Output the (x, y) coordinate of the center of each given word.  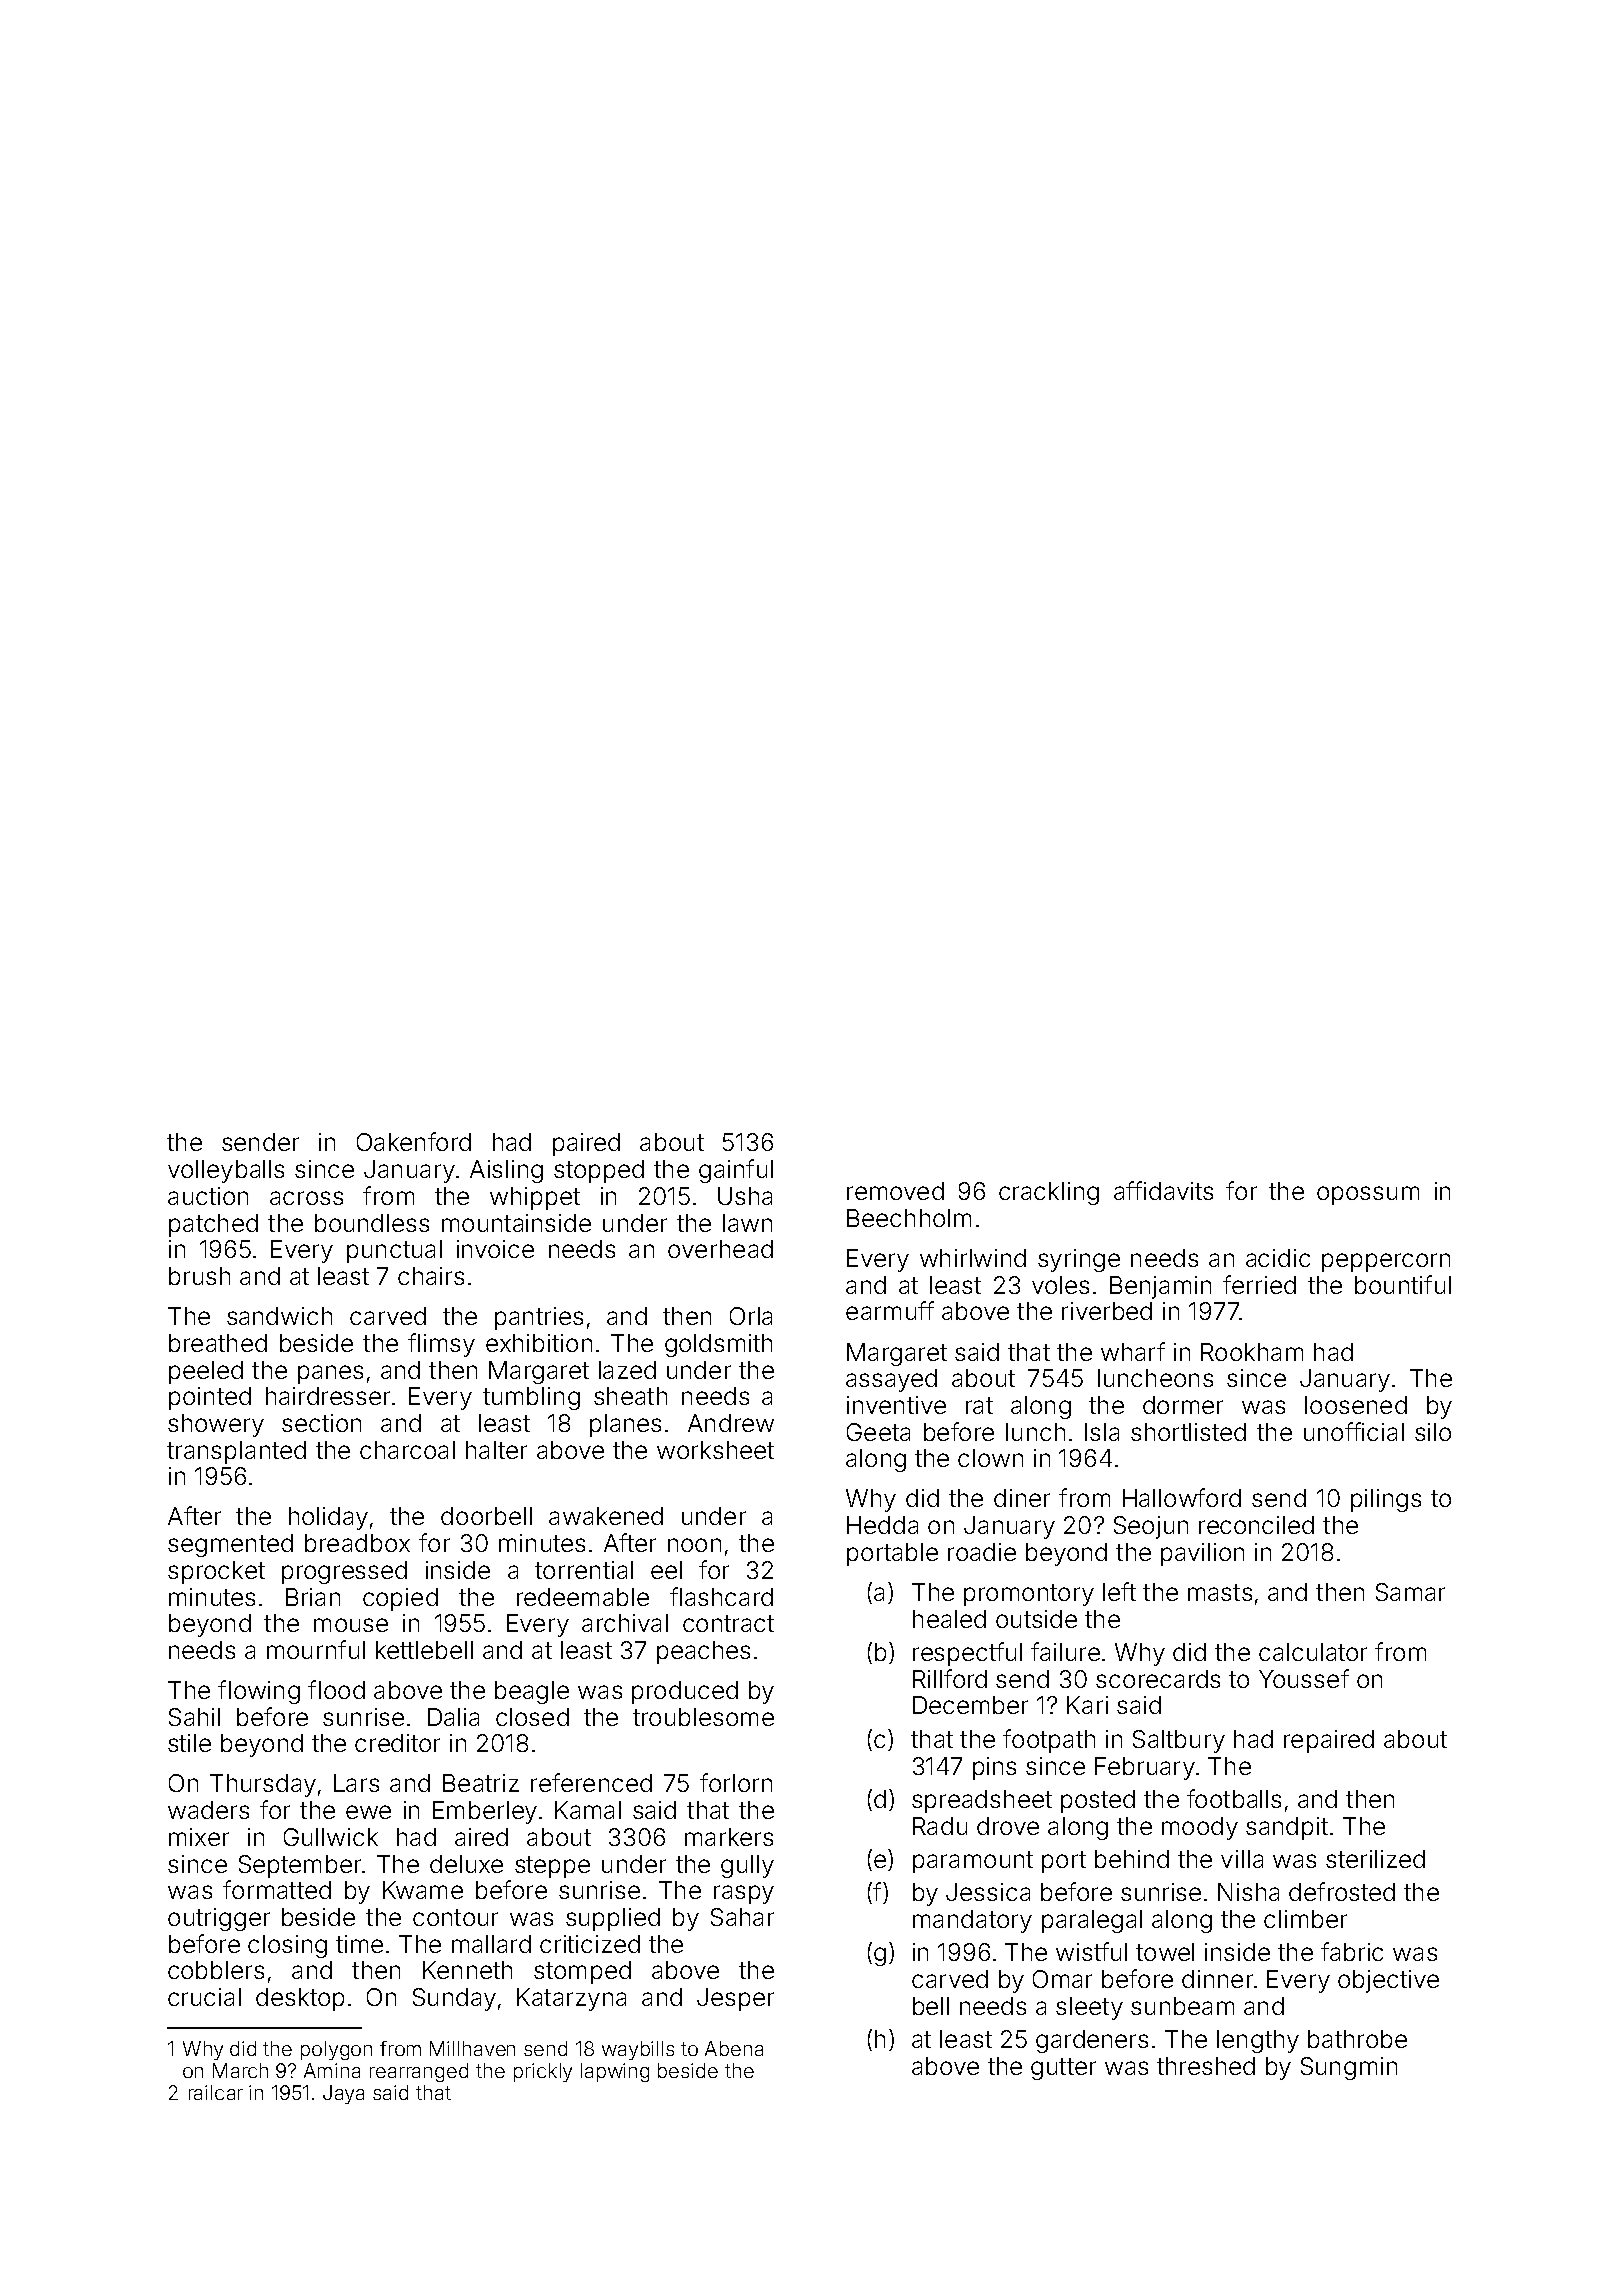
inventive (896, 1405)
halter (496, 1450)
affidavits (1163, 1190)
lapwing (615, 2072)
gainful (736, 1171)
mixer (199, 1837)
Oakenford (414, 1141)
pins (994, 1768)
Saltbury (1179, 1741)
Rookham (1252, 1352)
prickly (543, 2072)
